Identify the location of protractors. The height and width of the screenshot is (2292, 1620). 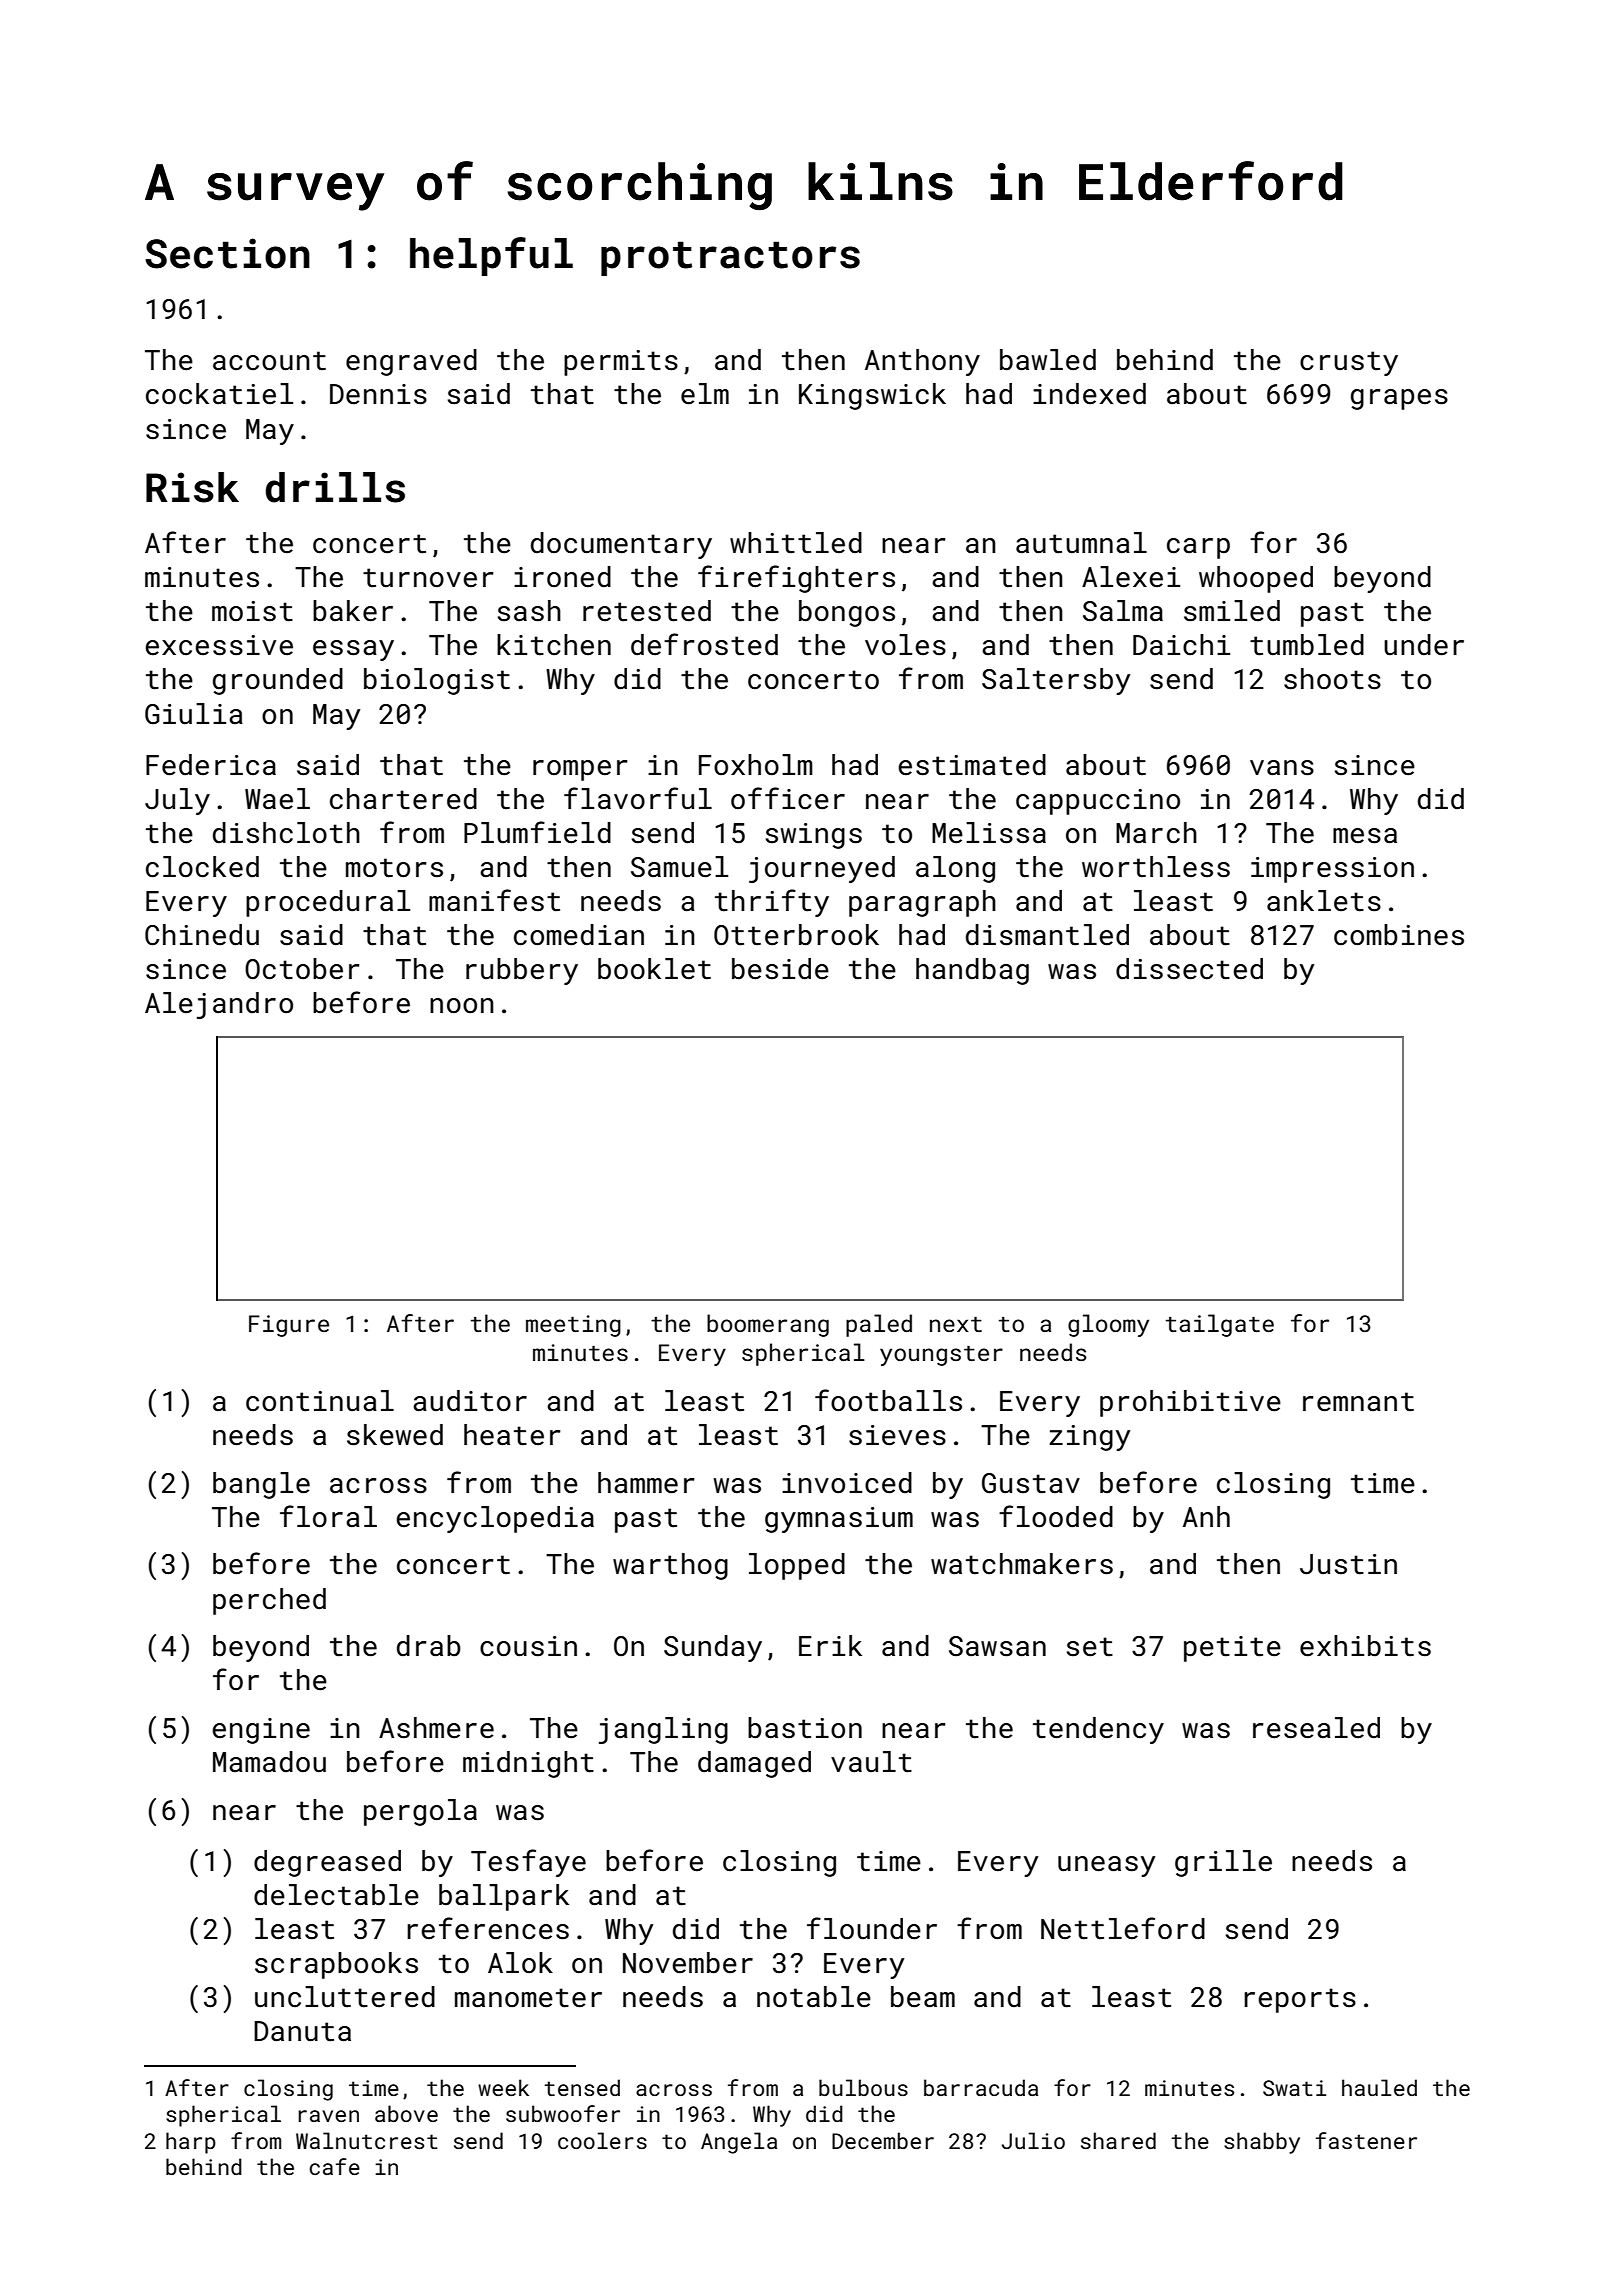
(730, 258).
